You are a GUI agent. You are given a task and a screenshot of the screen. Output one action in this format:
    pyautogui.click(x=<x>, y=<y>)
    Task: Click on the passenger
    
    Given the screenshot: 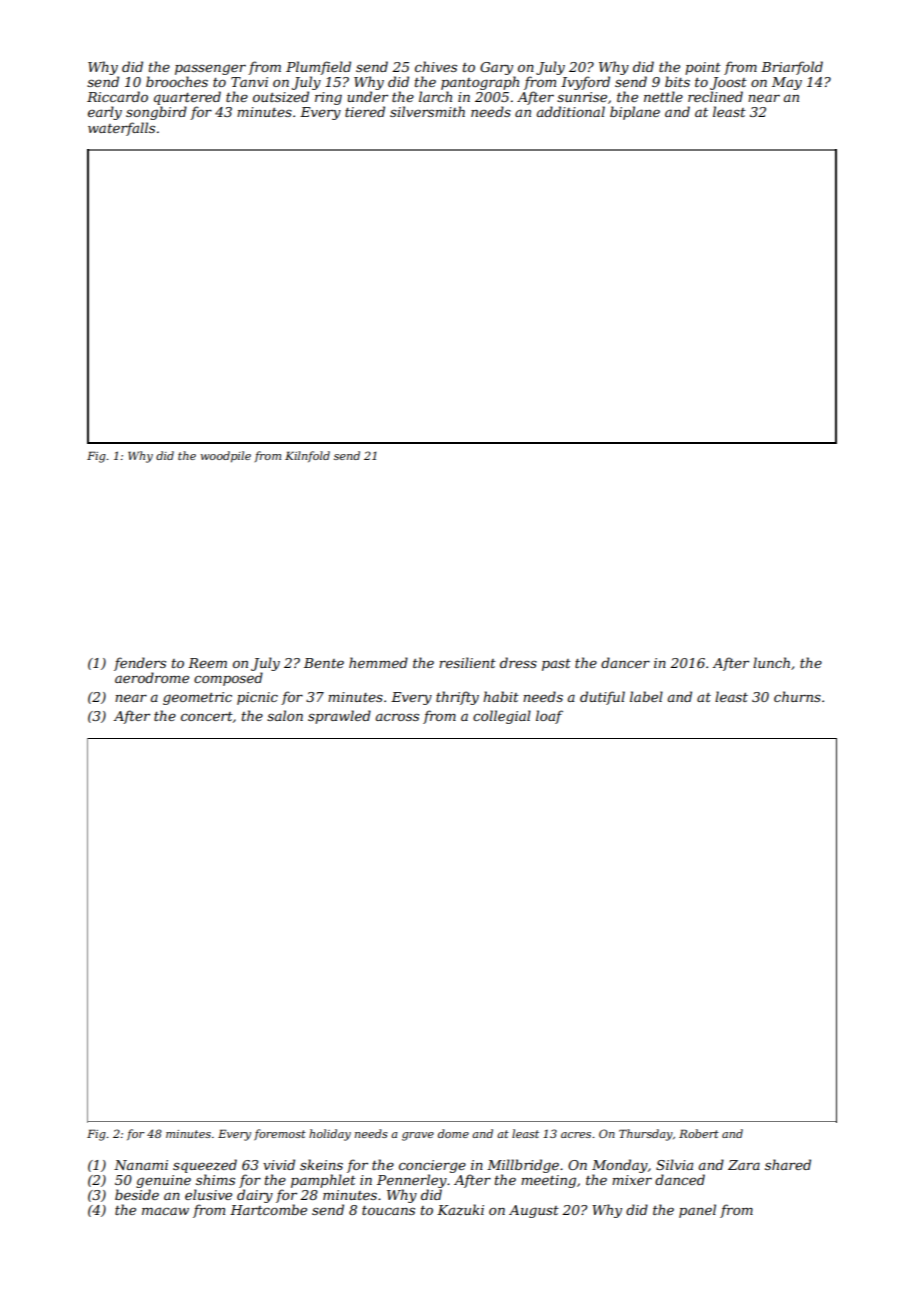 What is the action you would take?
    pyautogui.click(x=210, y=69)
